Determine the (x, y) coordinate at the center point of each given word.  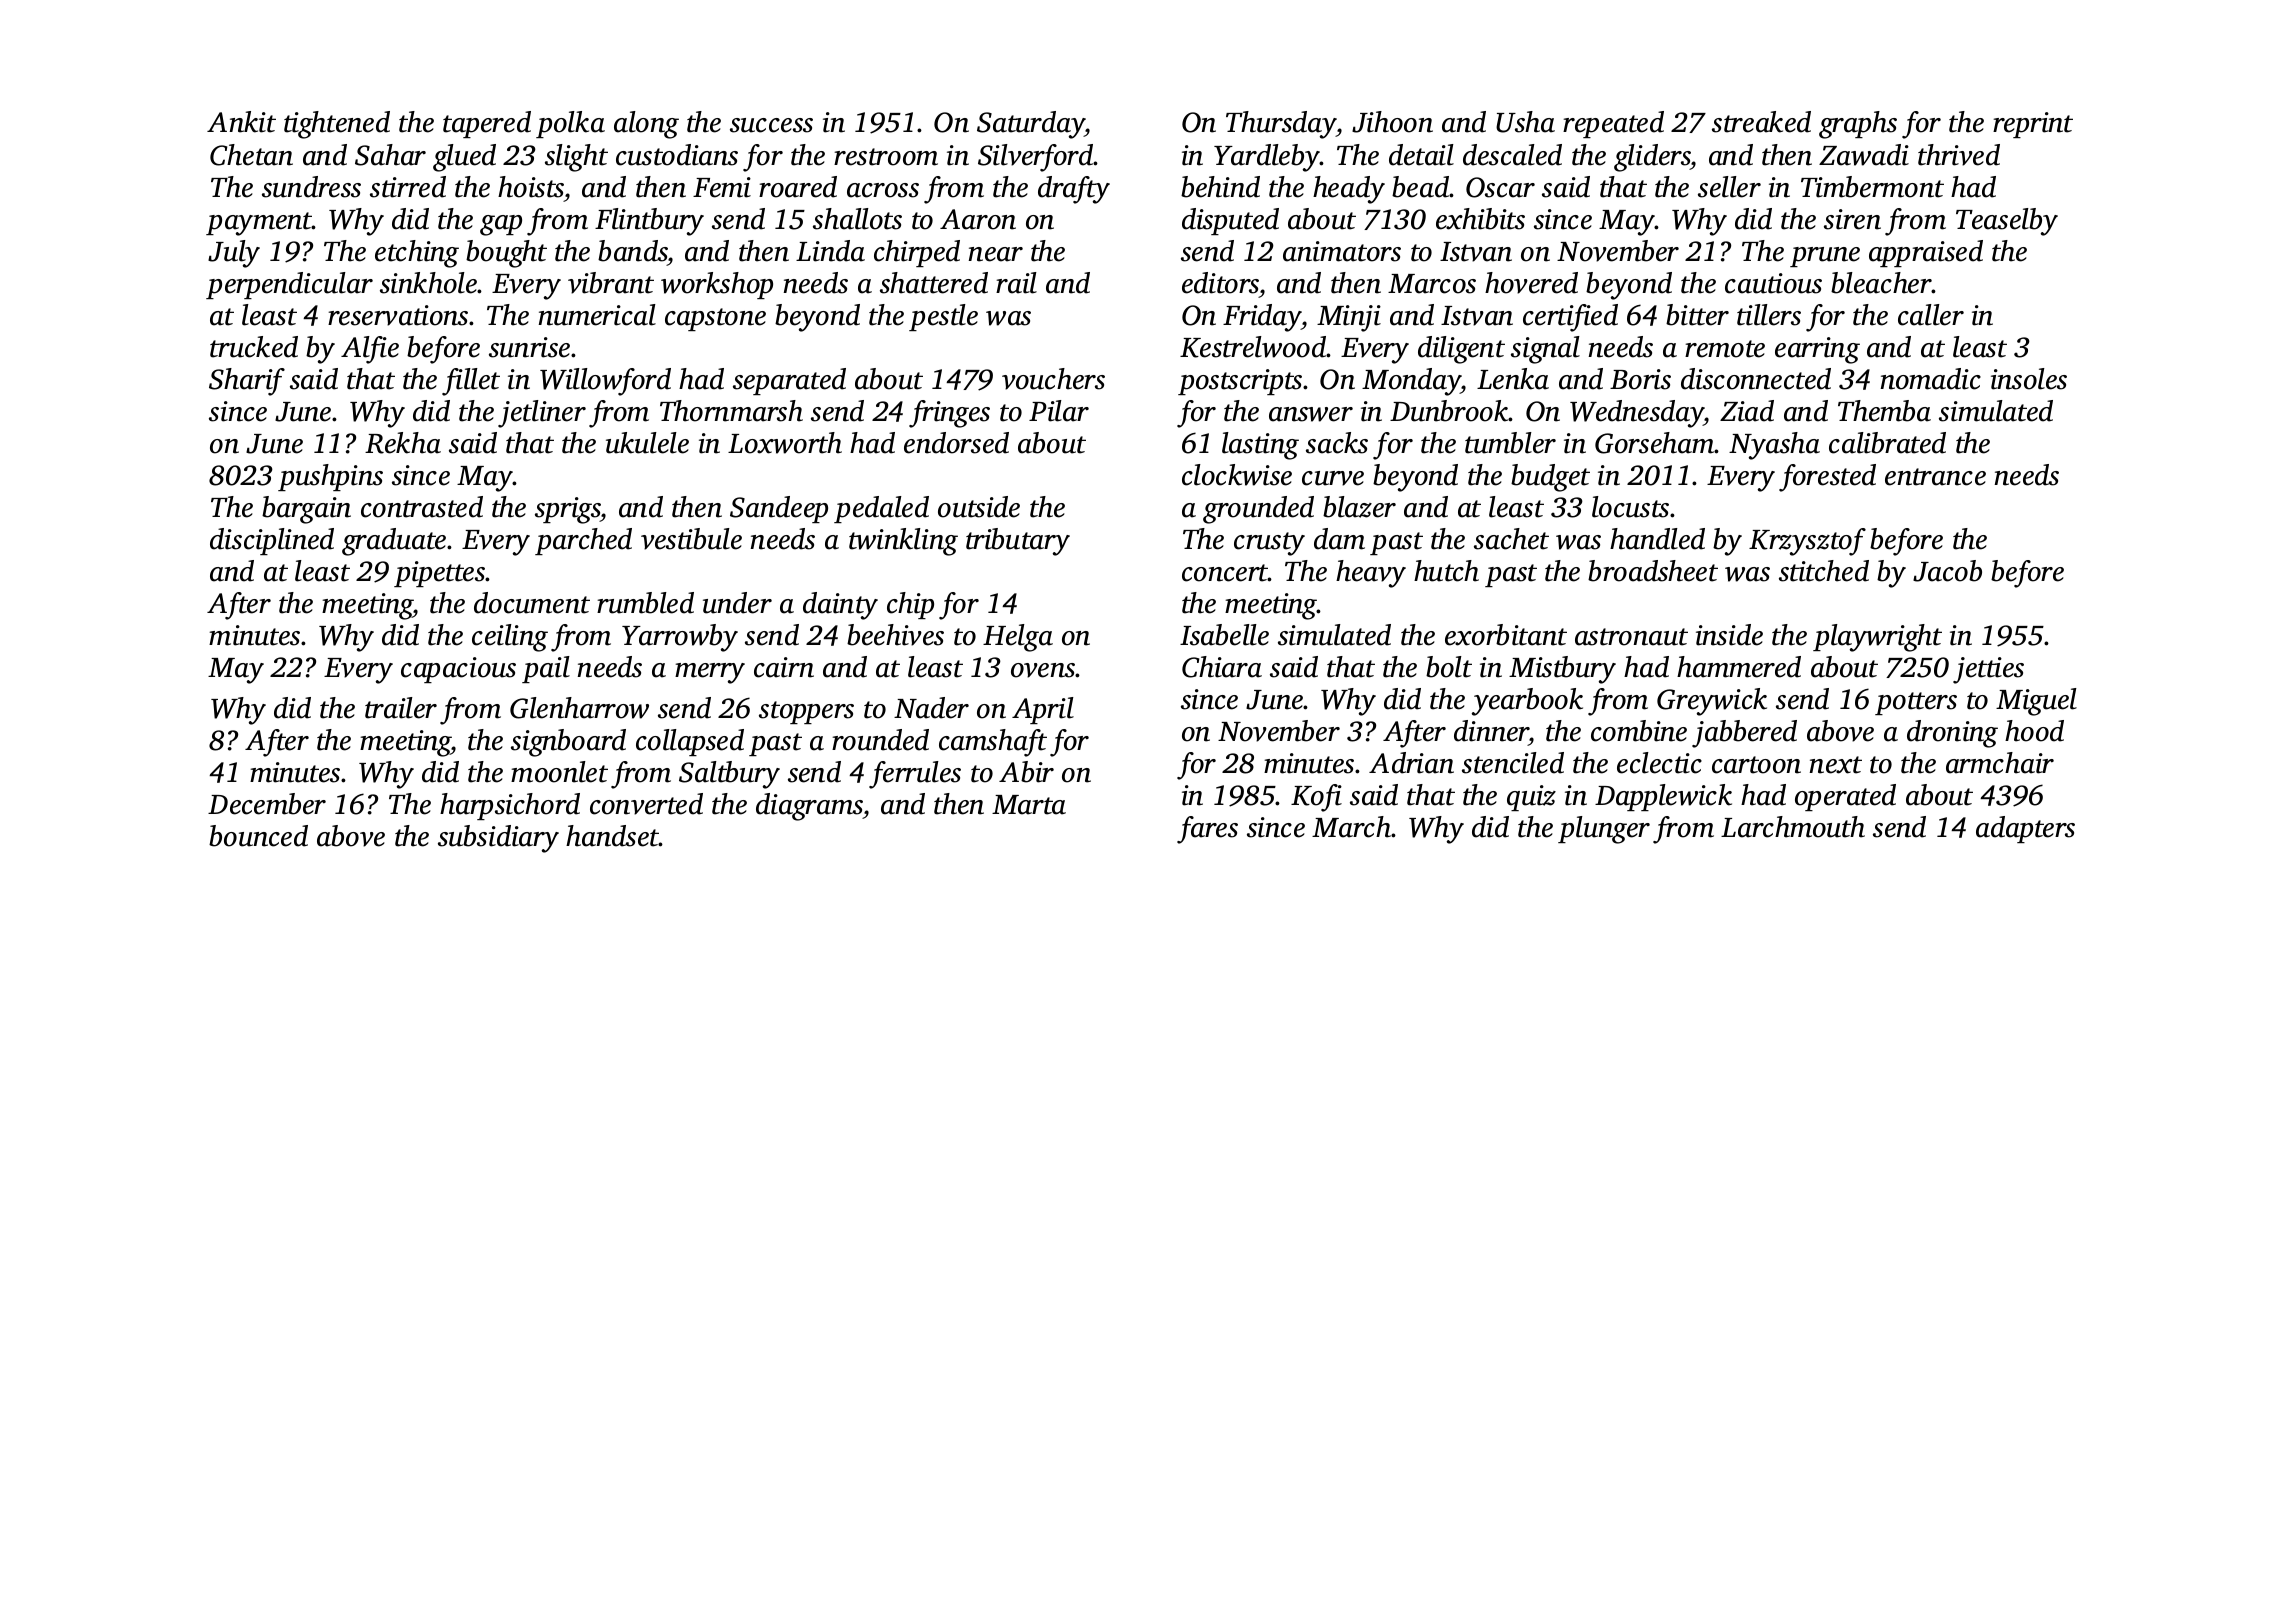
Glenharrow (579, 708)
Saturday (1031, 125)
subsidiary (498, 839)
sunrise (529, 347)
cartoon (1756, 765)
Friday (1262, 318)
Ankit (241, 122)
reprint (2033, 125)
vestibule (691, 539)
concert (1225, 573)
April (1043, 710)
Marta (1029, 805)
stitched (1824, 571)
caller (1931, 315)
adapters (2025, 829)
